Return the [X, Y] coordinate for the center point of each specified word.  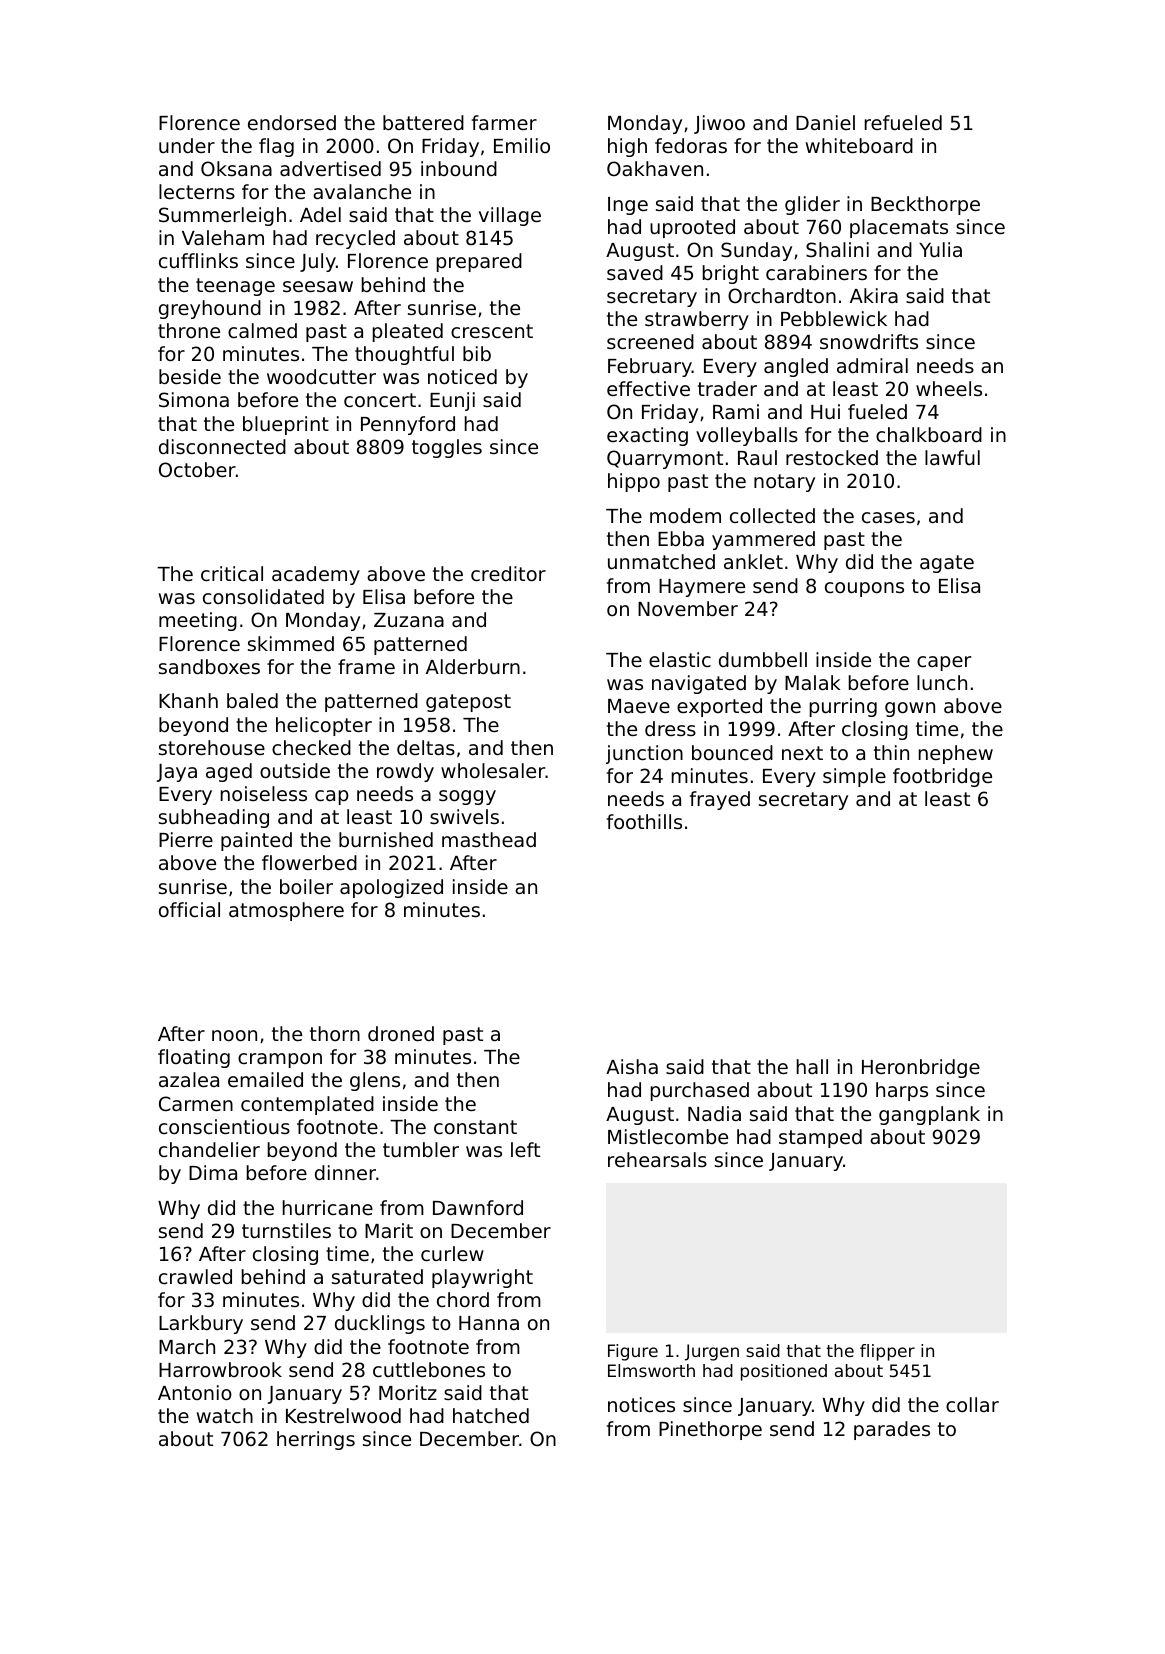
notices [641, 1404]
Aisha [632, 1066]
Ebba [681, 538]
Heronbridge [921, 1068]
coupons [864, 589]
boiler [306, 886]
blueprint [286, 425]
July [318, 262]
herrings [316, 1440]
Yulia [940, 249]
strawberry [697, 320]
